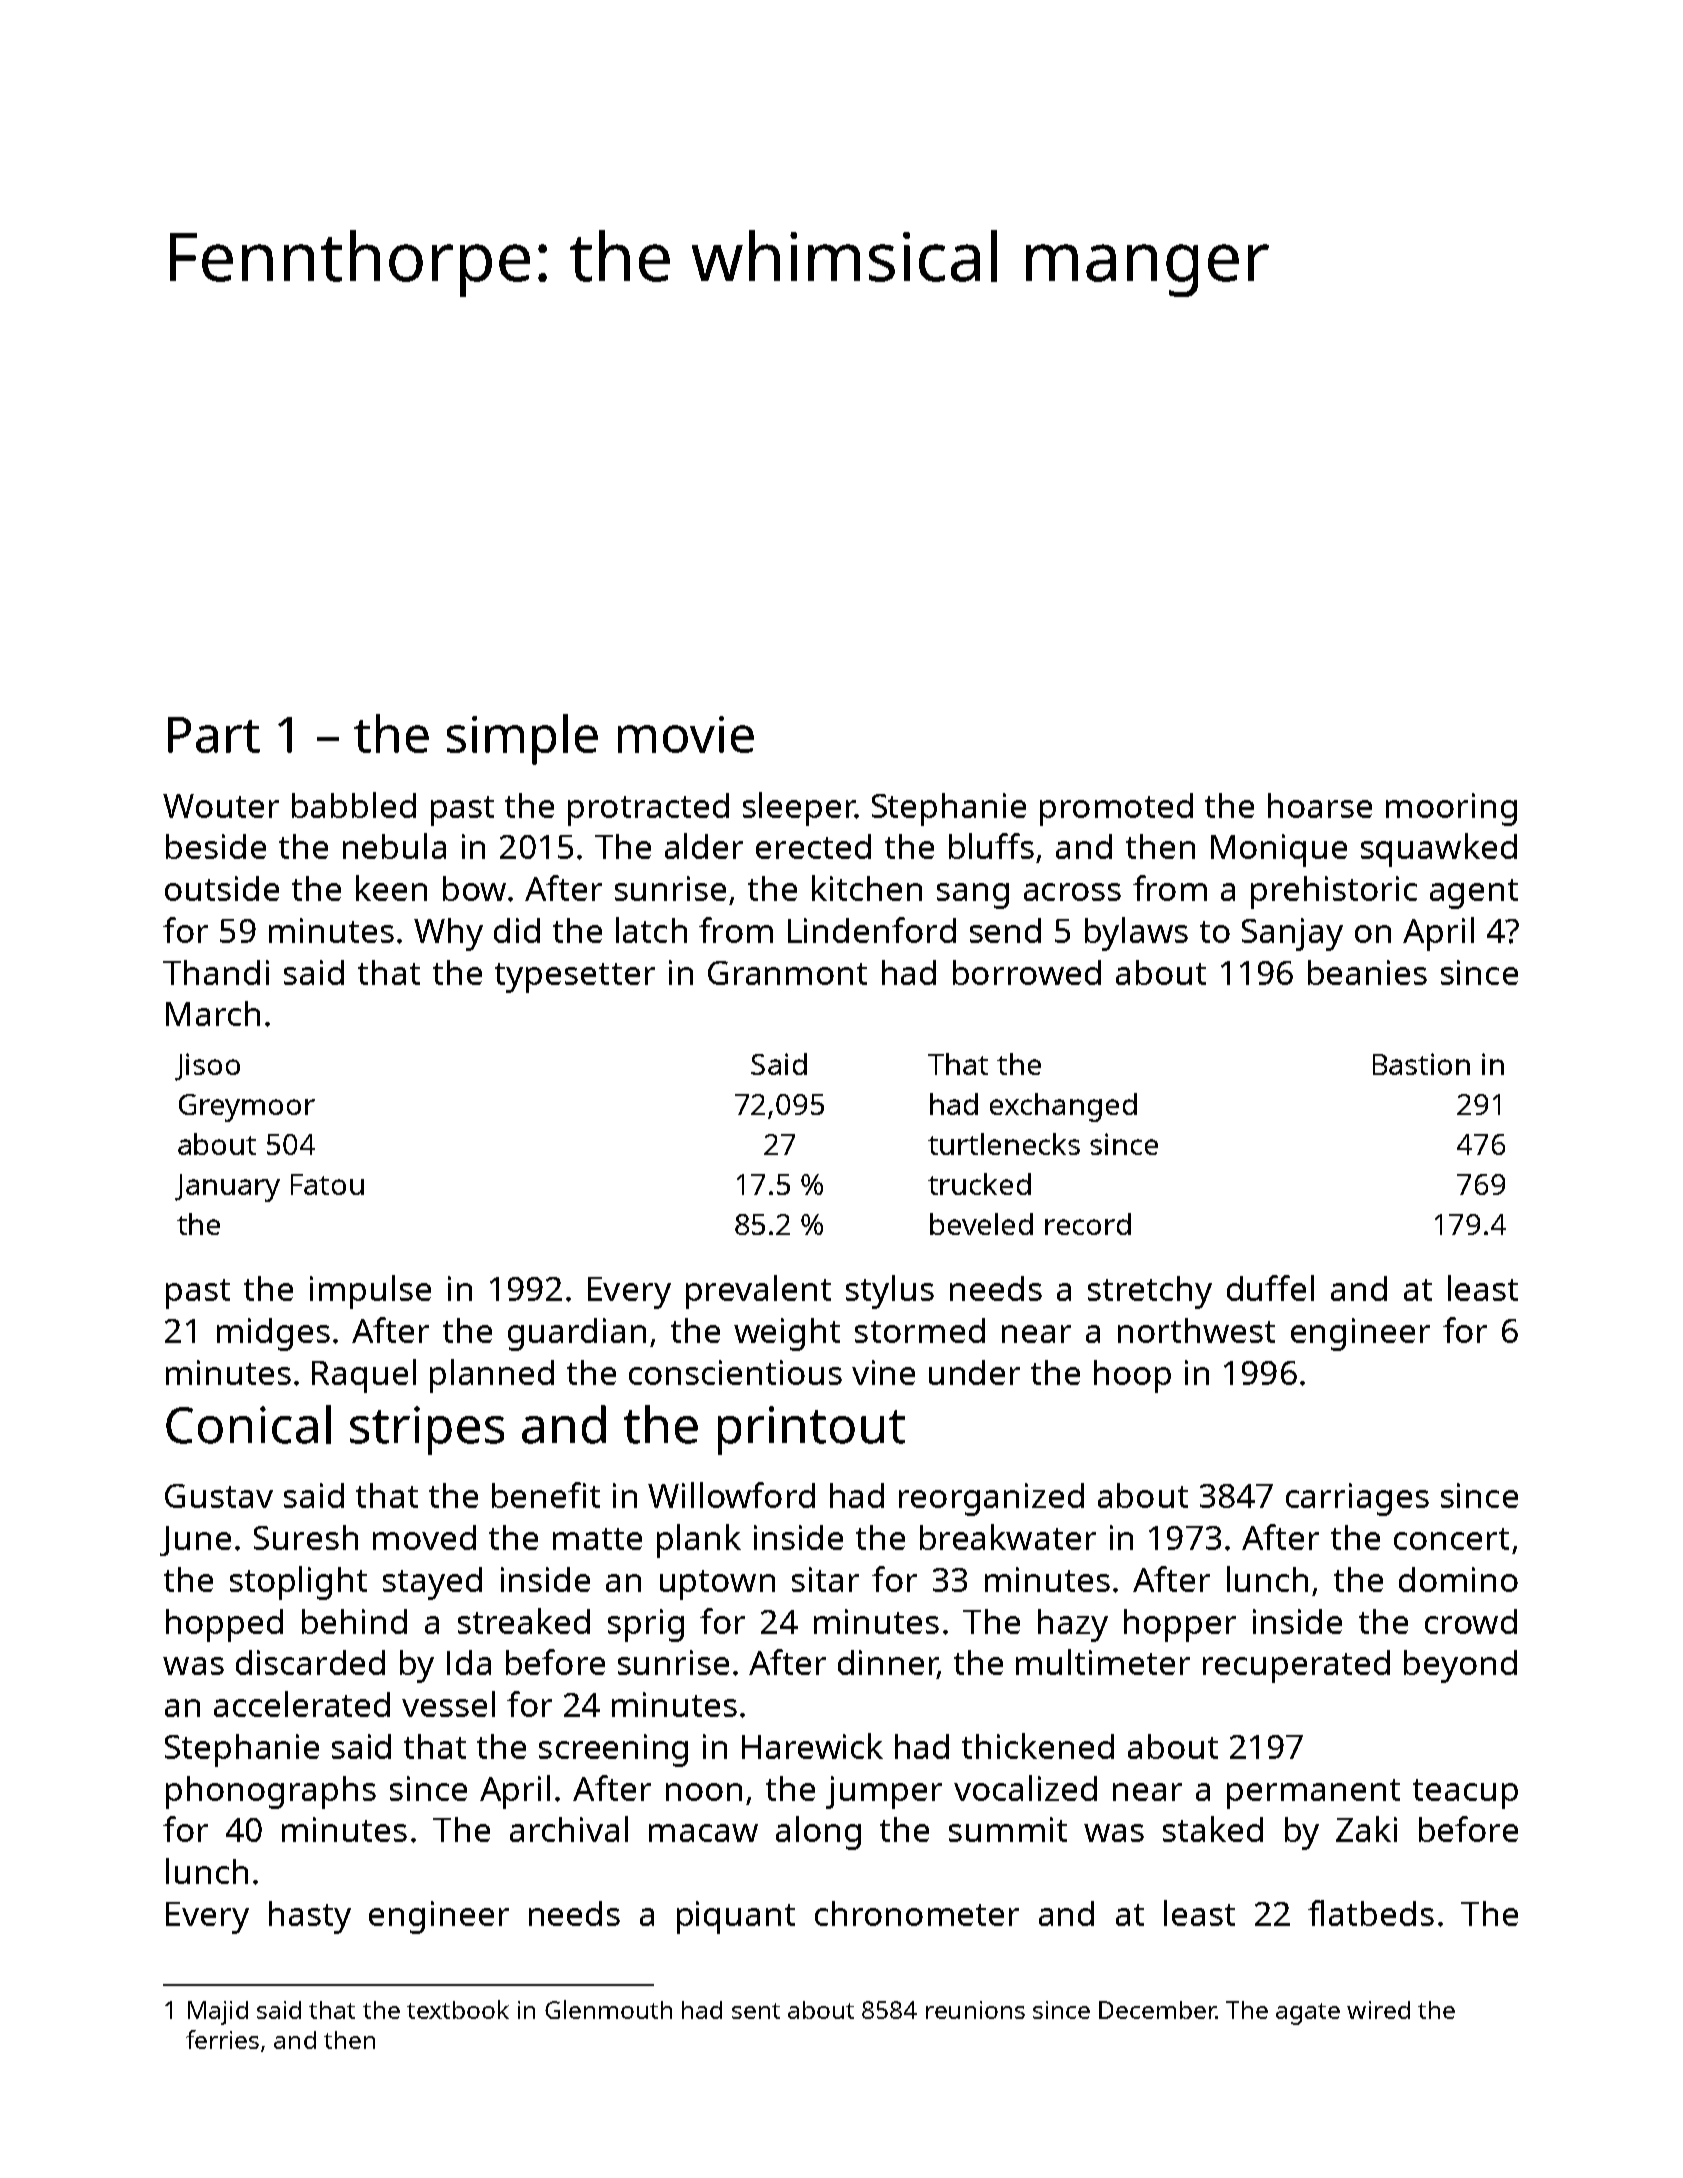 The height and width of the screenshot is (2178, 1683). What do you see at coordinates (799, 809) in the screenshot?
I see `sleeper` at bounding box center [799, 809].
